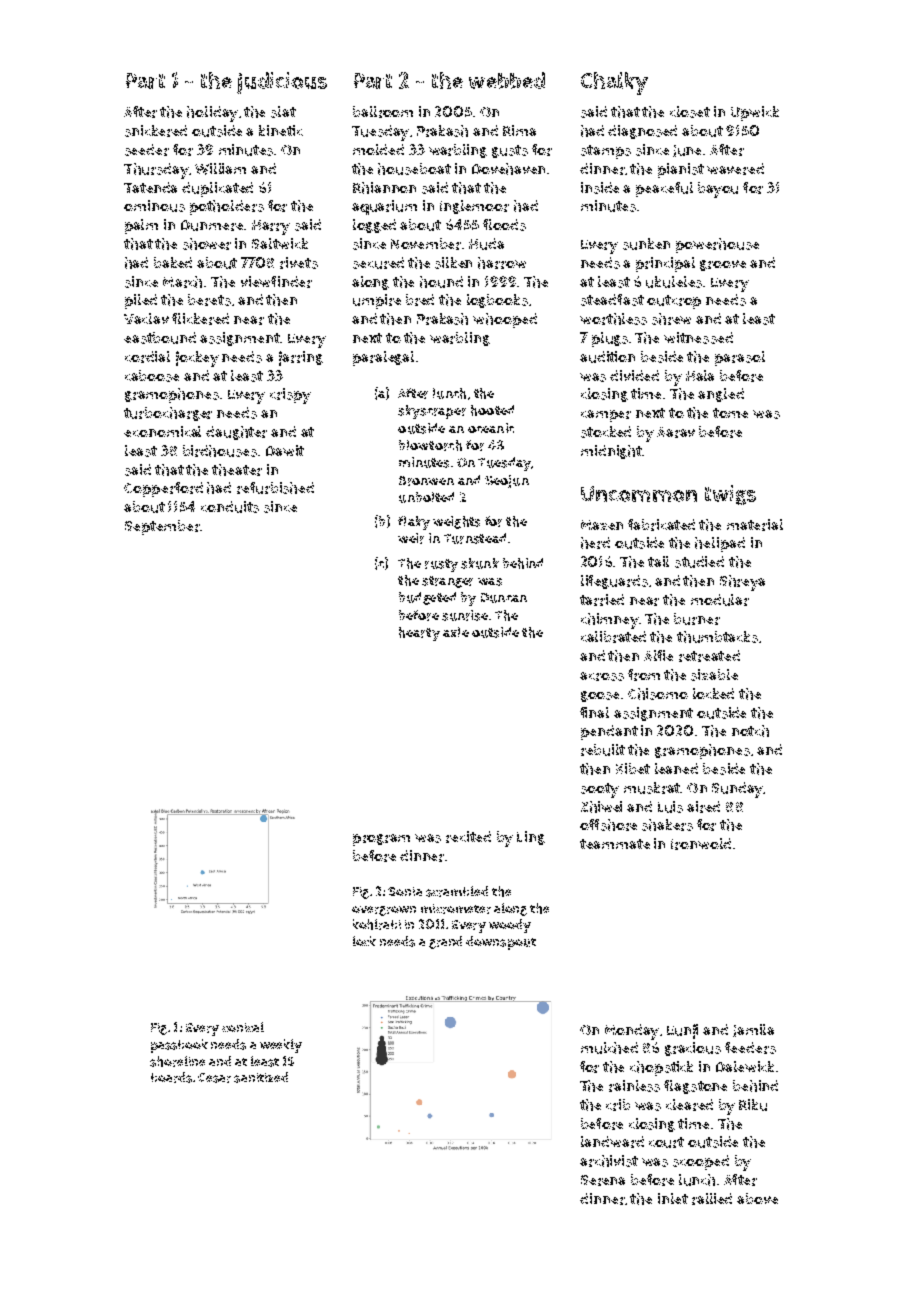 The image size is (908, 1316). Describe the element at coordinates (171, 1077) in the screenshot. I see `boards` at that location.
